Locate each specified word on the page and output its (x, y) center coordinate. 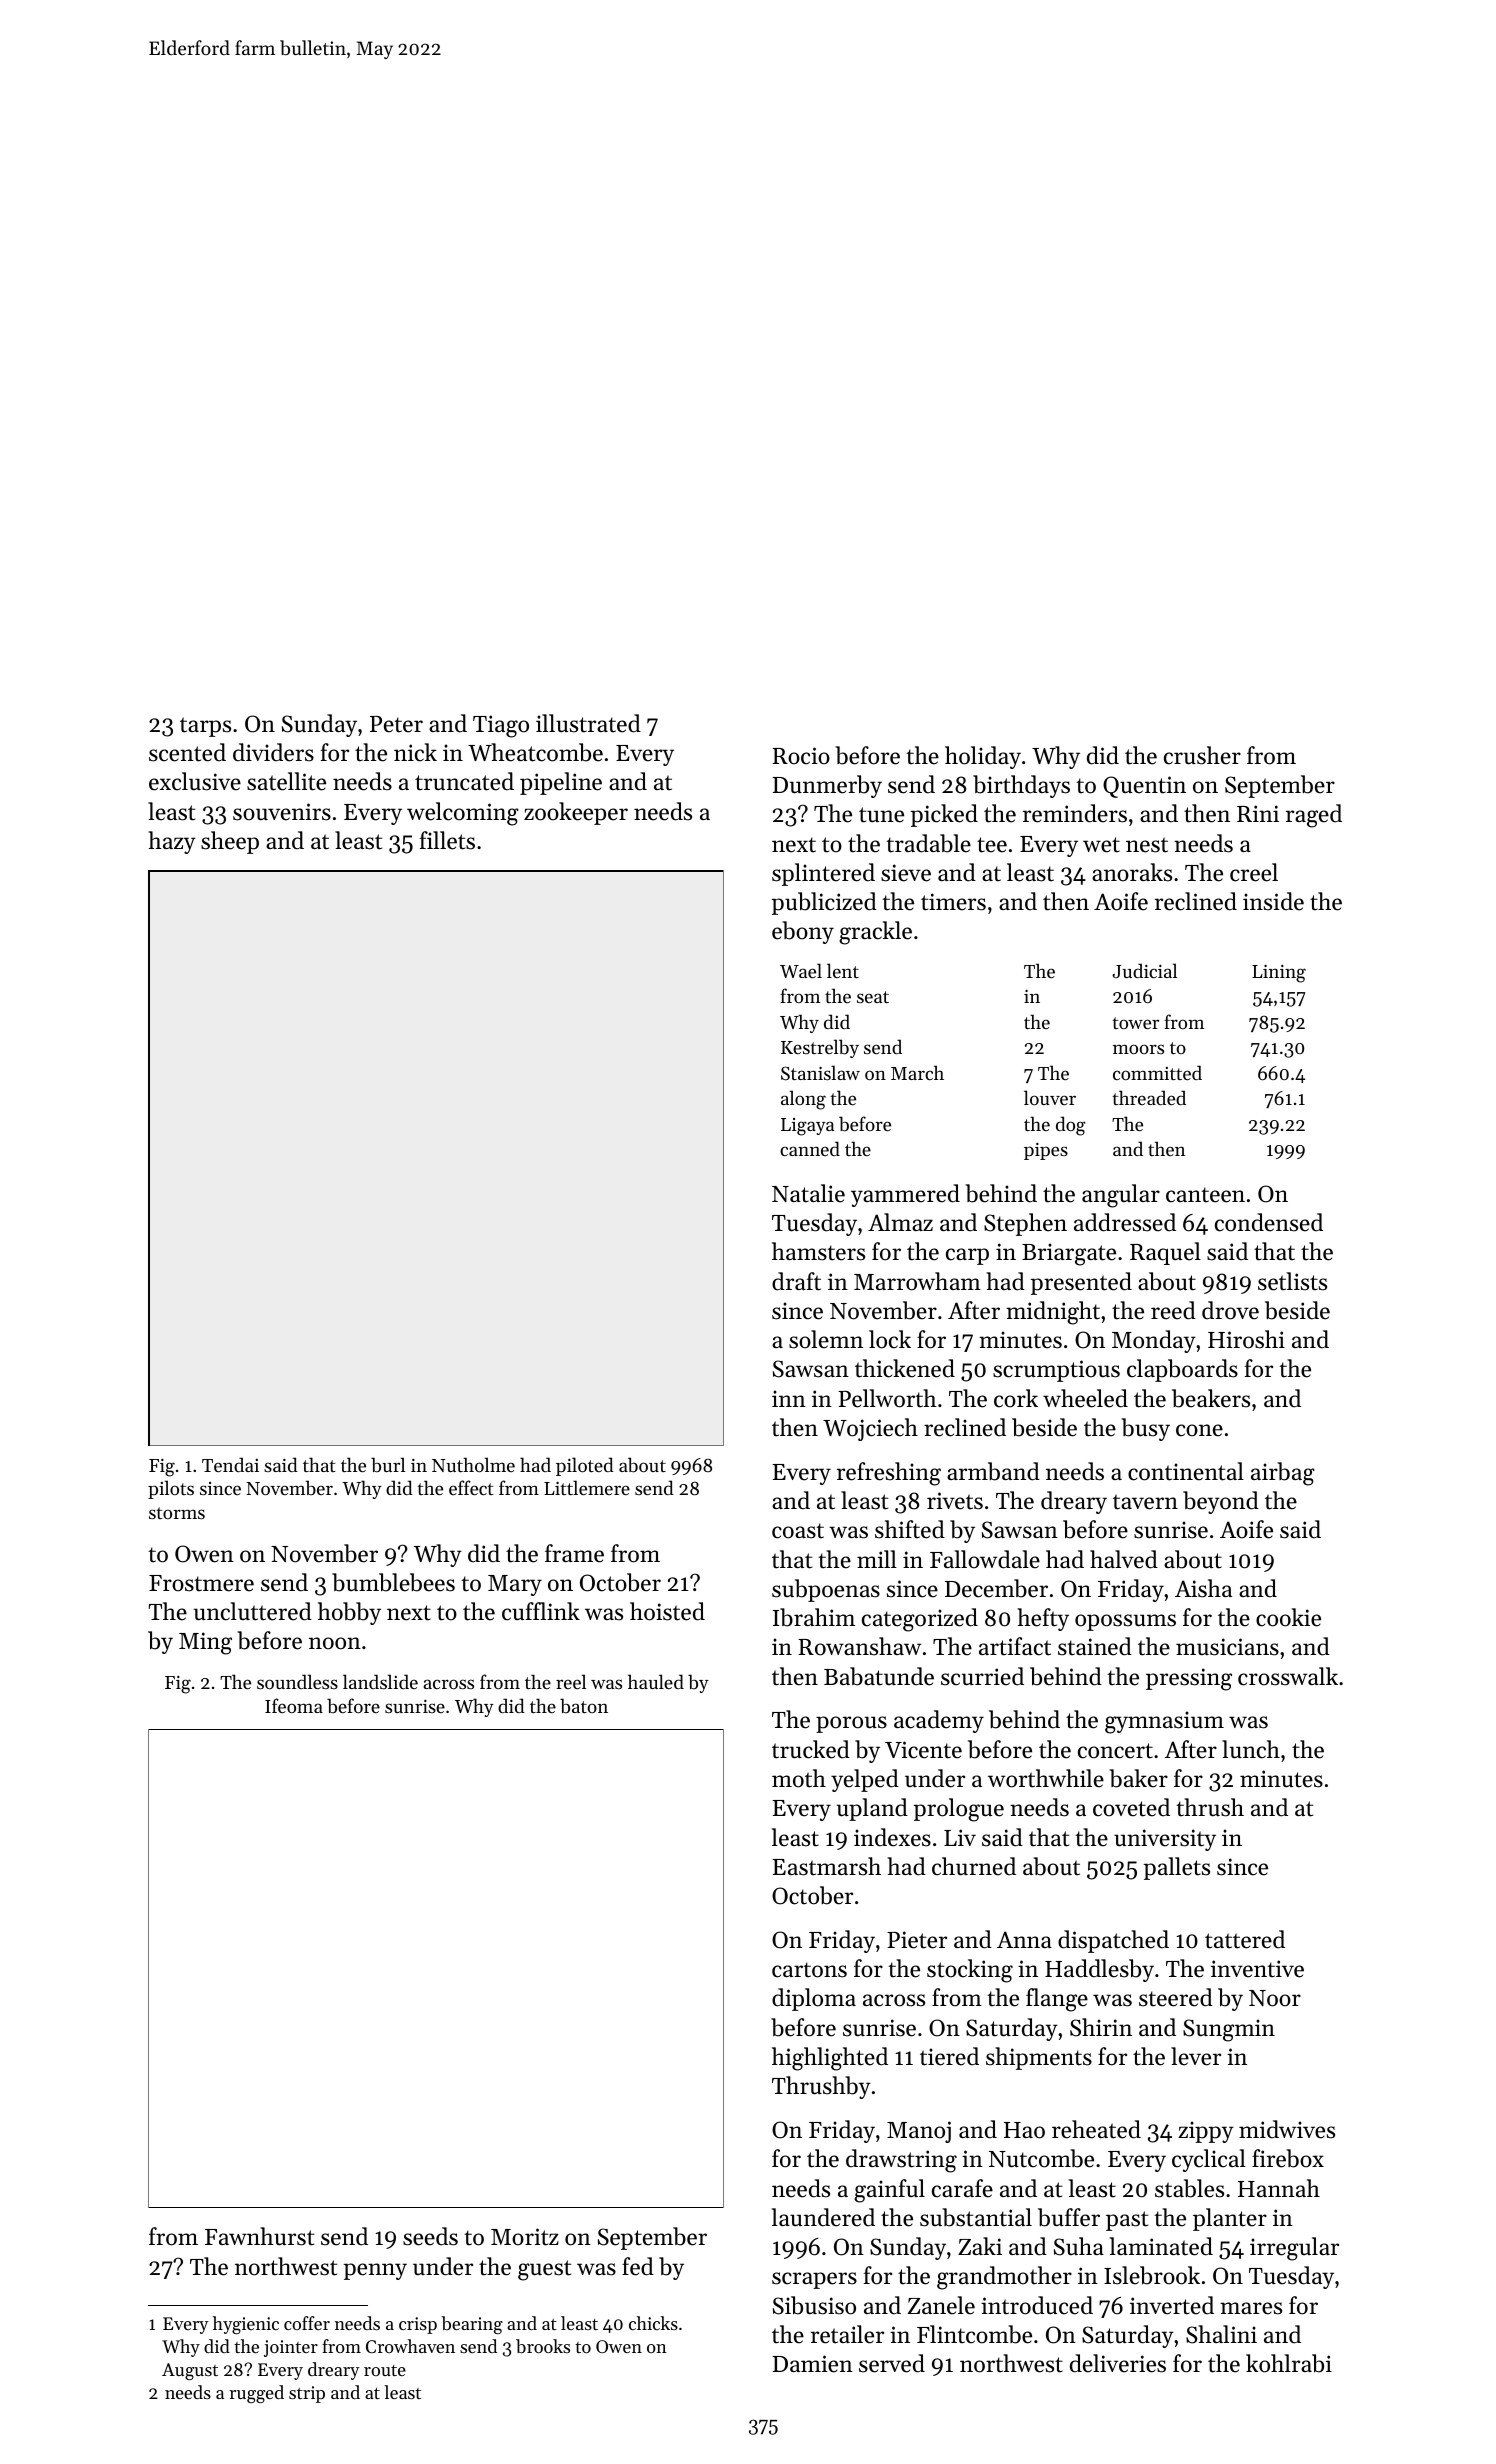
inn (789, 1398)
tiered (949, 2056)
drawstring (901, 2161)
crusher (1202, 755)
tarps (205, 727)
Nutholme (473, 1464)
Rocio (801, 756)
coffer (307, 2323)
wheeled (1085, 1398)
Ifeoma (294, 1705)
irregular (1294, 2249)
